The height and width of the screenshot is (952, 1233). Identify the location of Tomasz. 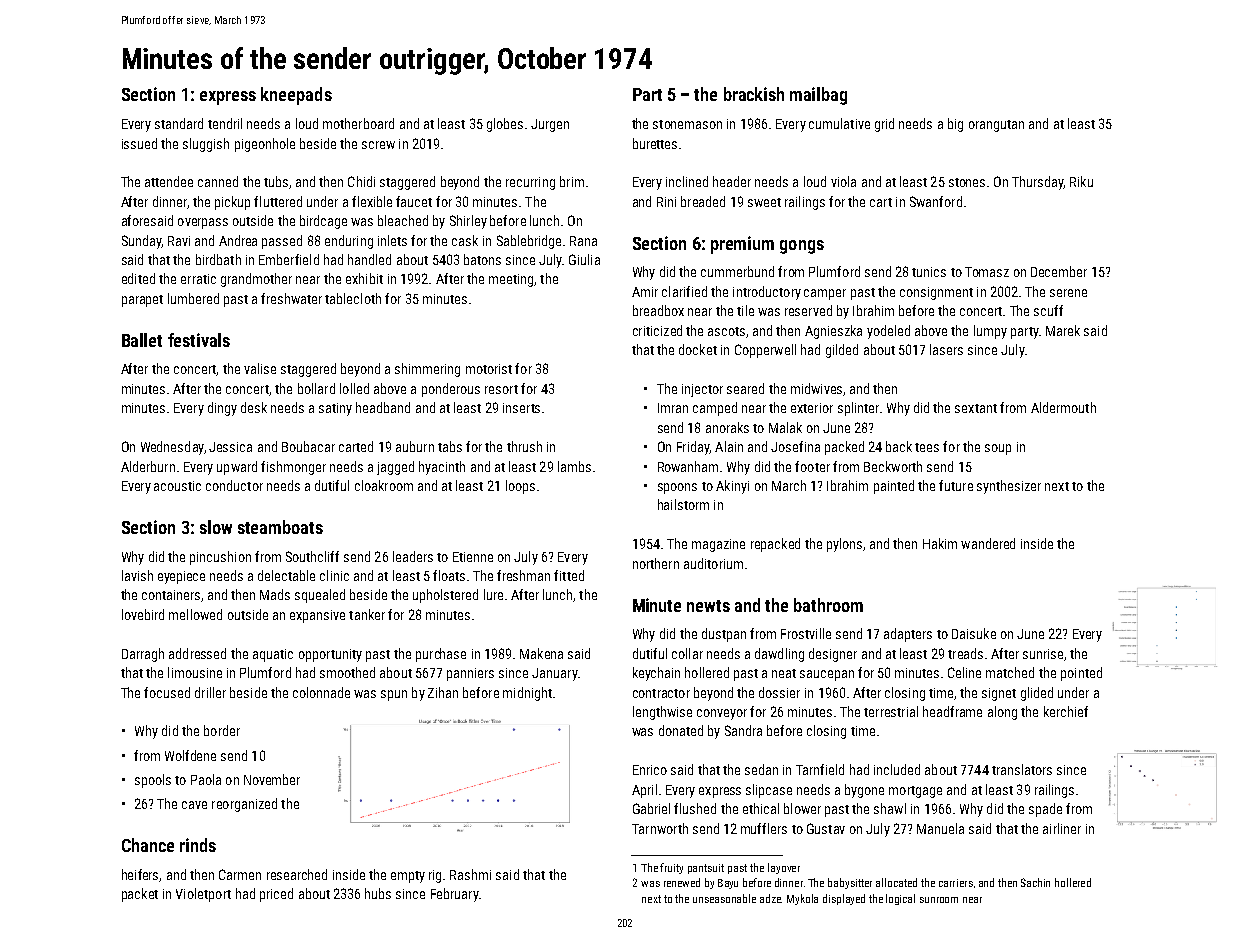
(987, 272).
